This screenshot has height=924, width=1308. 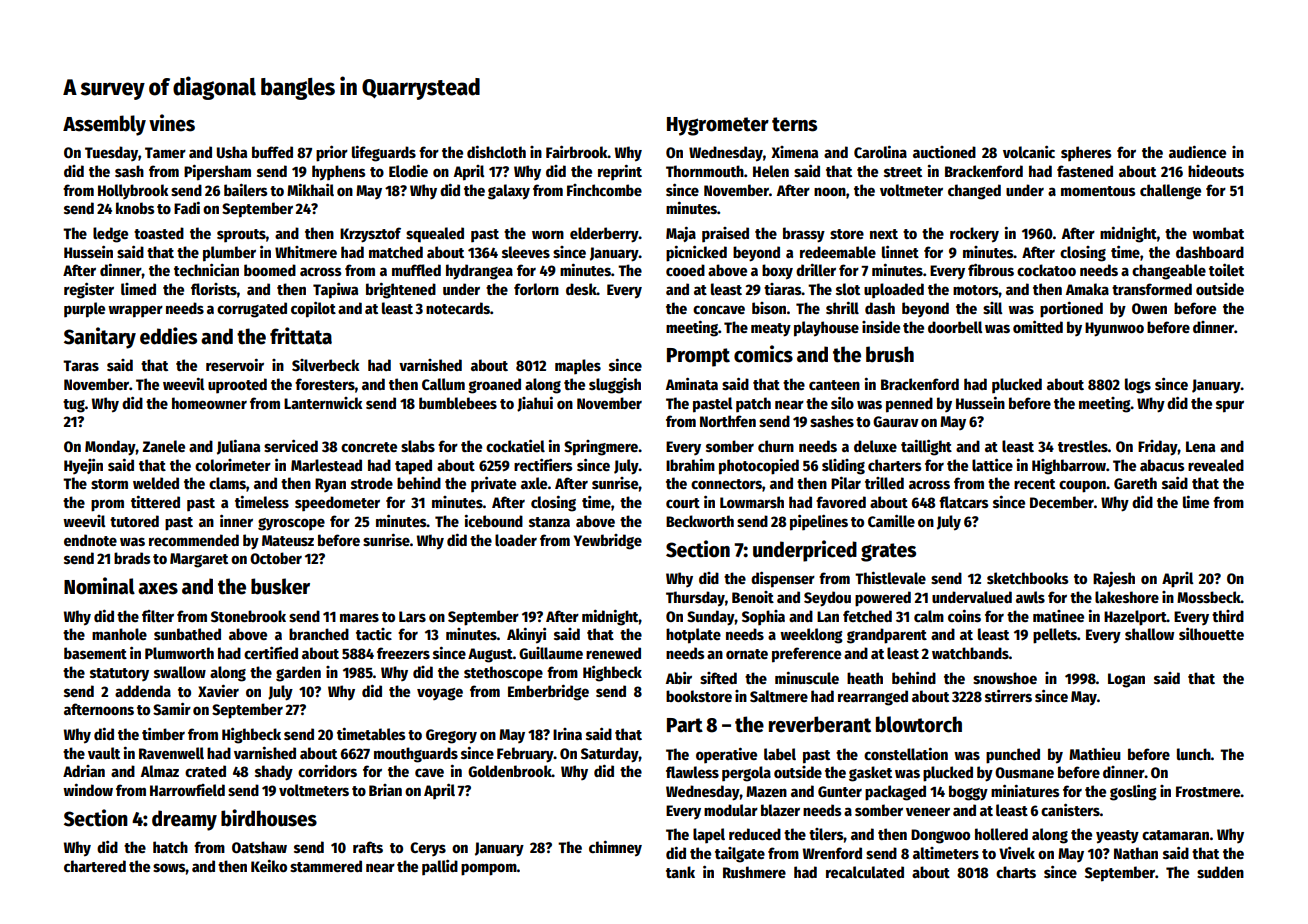 I want to click on Gareth, so click(x=1135, y=483).
